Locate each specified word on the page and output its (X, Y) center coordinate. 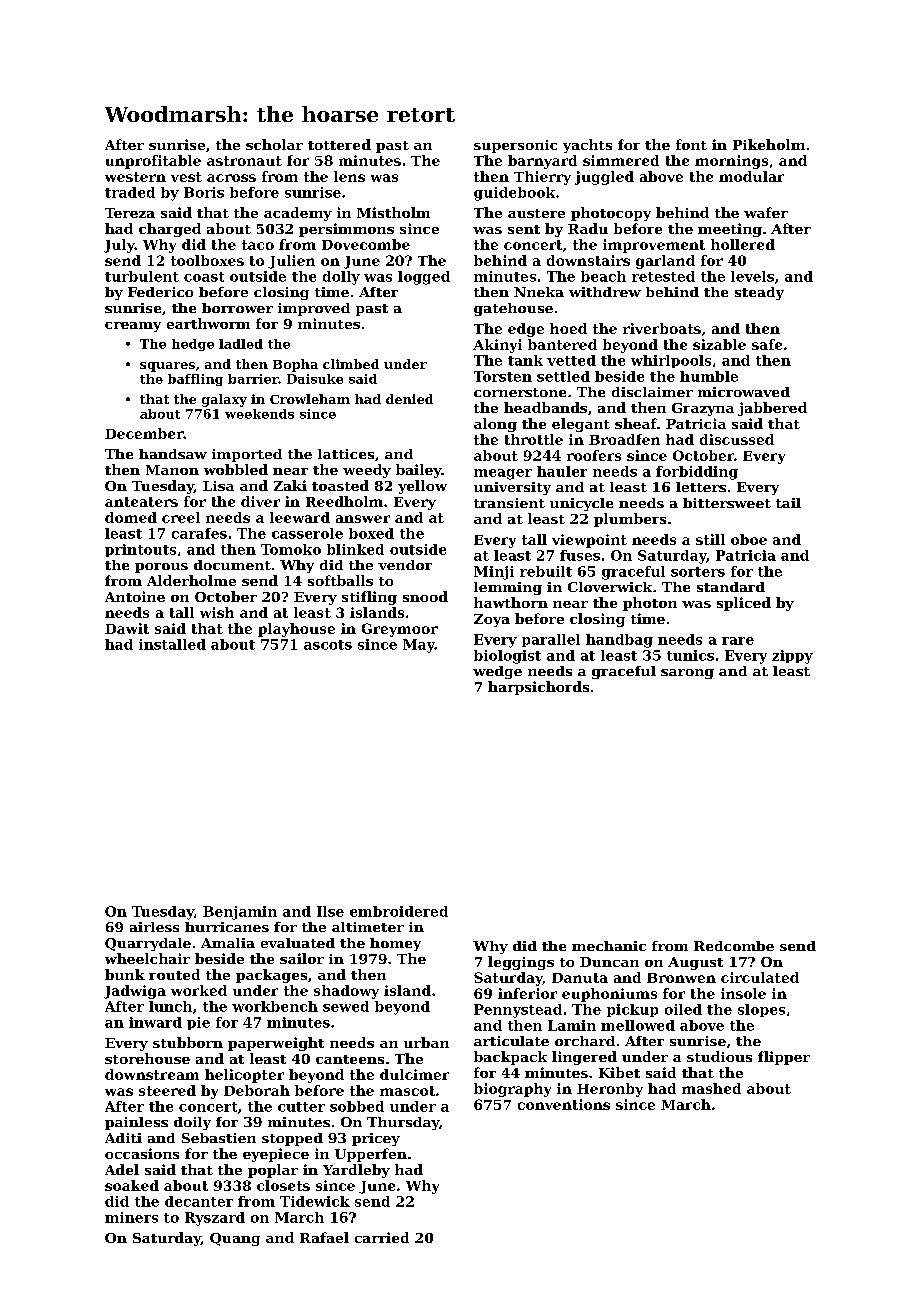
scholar (274, 144)
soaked (132, 1185)
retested (663, 276)
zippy (792, 657)
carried (382, 1237)
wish (217, 612)
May (419, 646)
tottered (339, 144)
